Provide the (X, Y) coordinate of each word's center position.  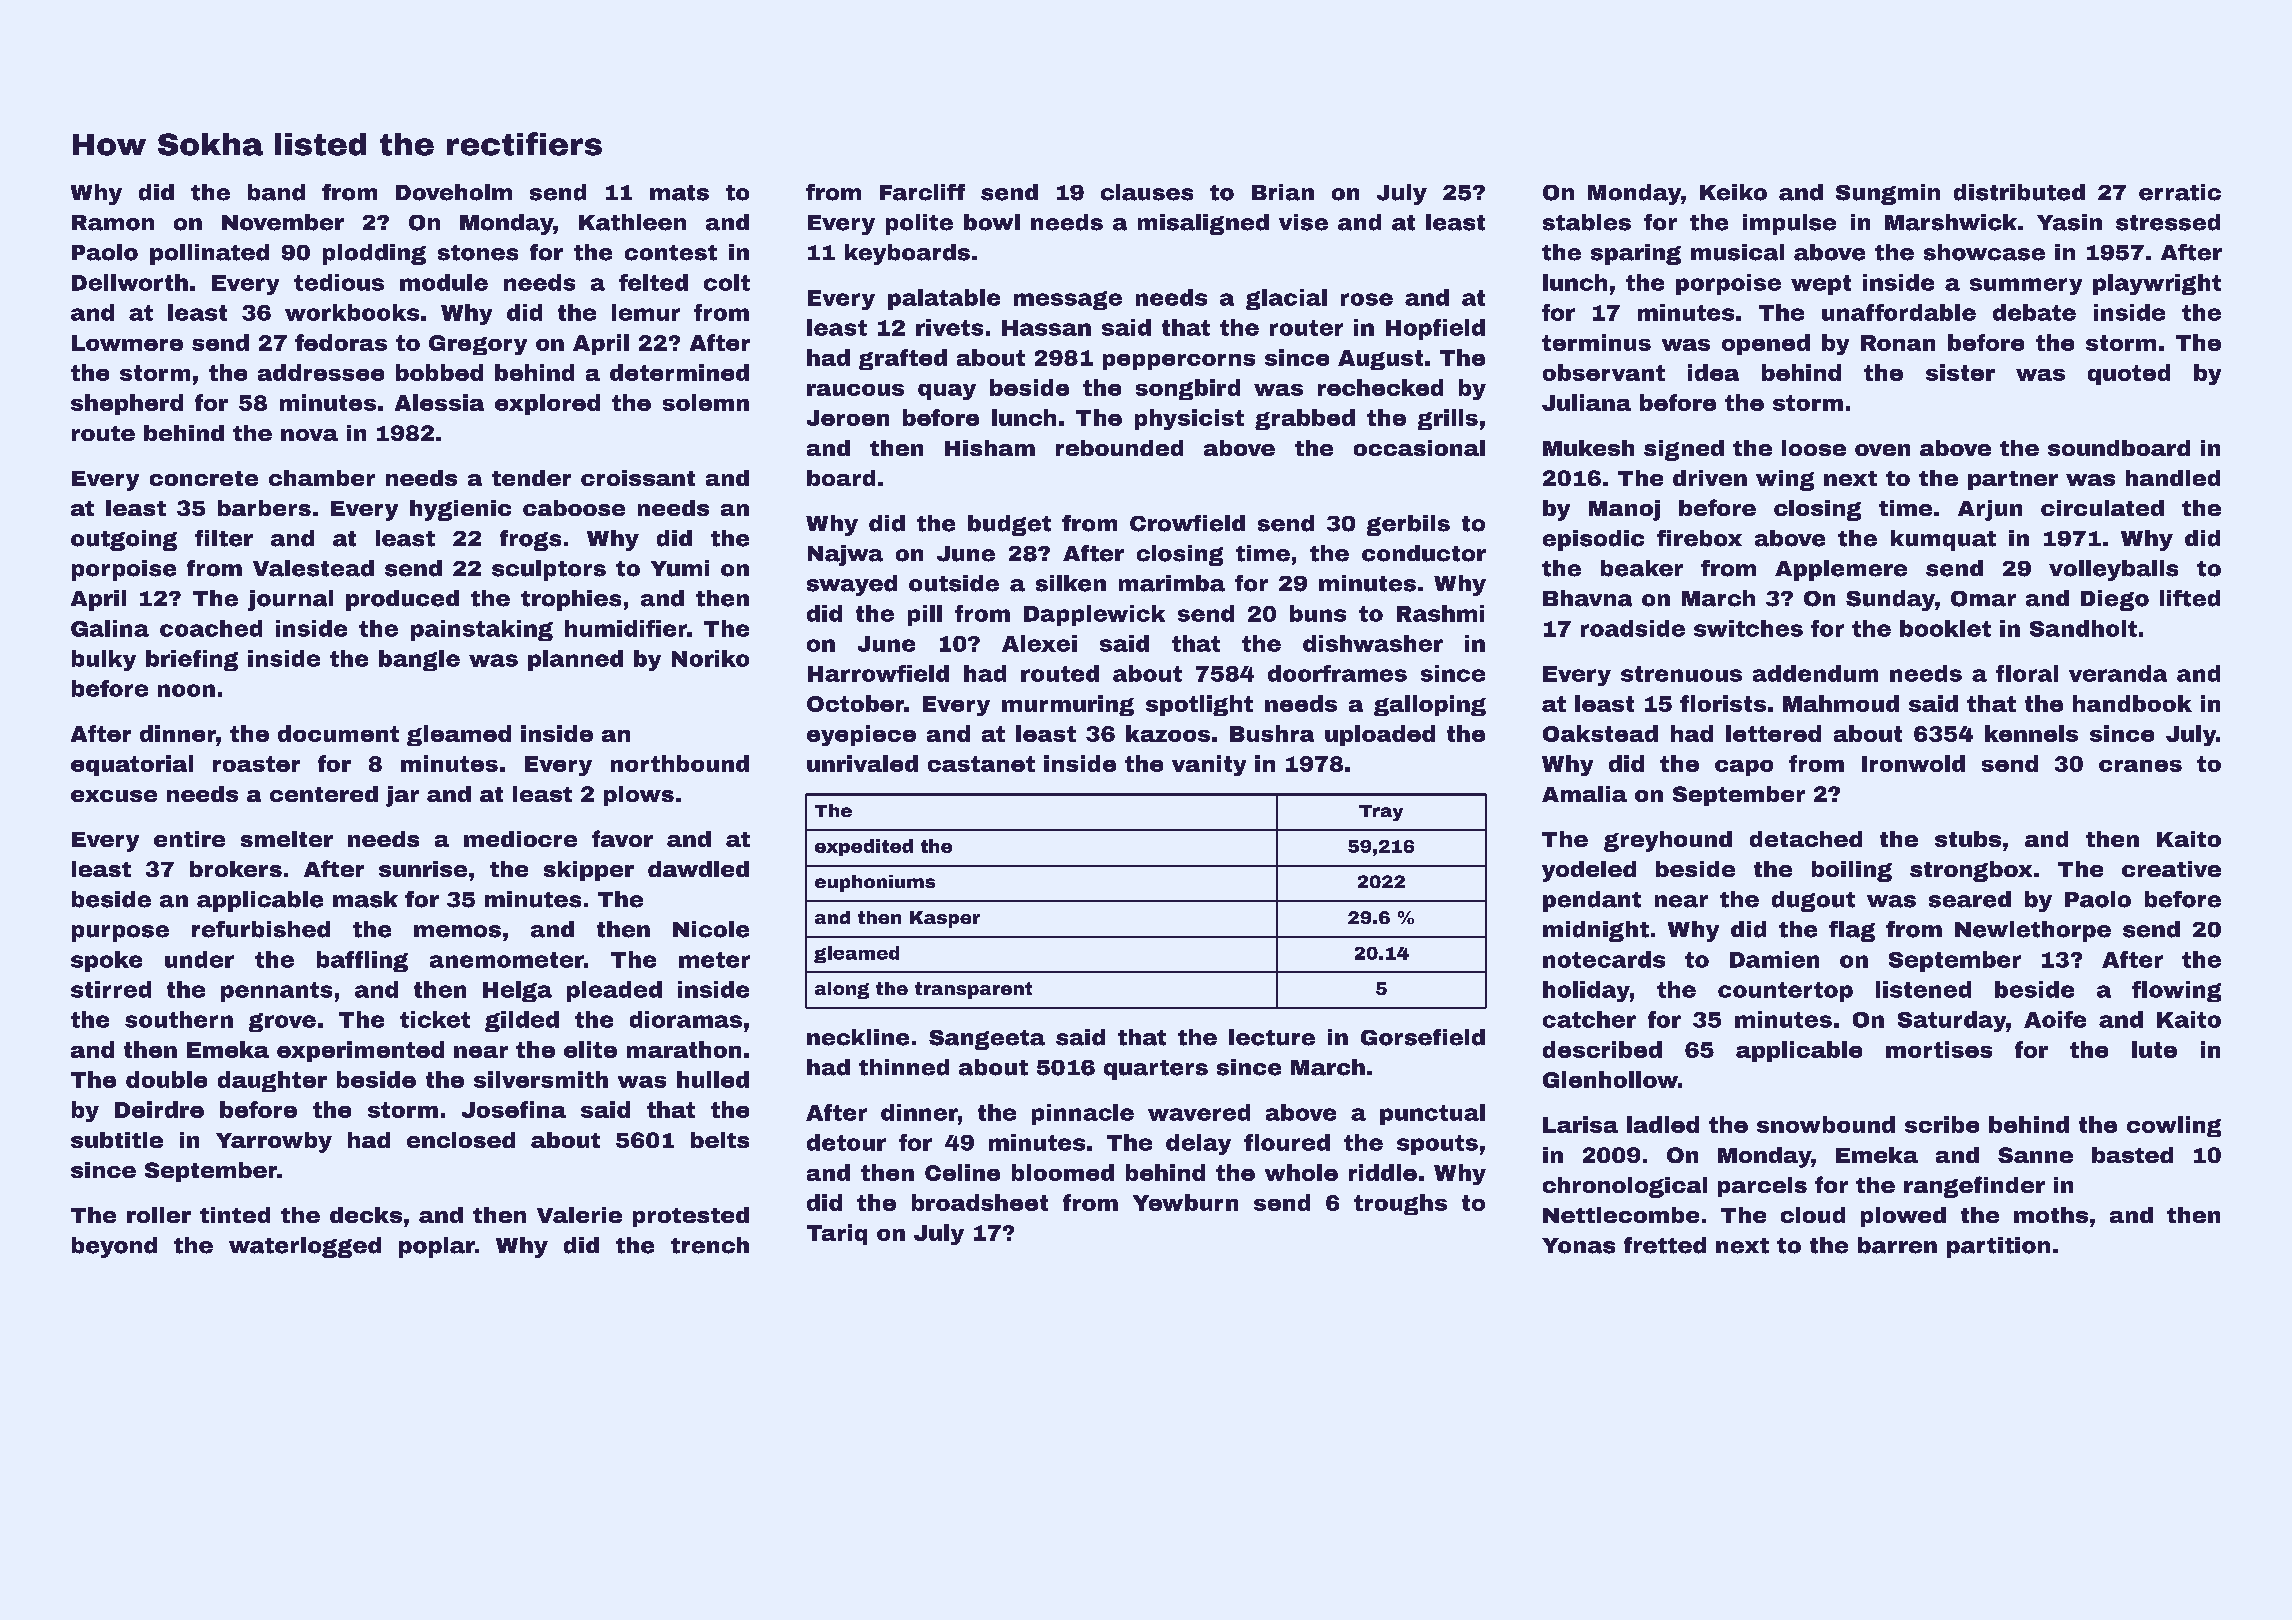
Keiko (1733, 192)
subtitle (117, 1140)
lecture (1272, 1037)
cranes (2140, 766)
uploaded (1380, 735)
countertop (1785, 992)
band (276, 192)
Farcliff (922, 192)
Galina (110, 628)
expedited (864, 847)
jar (402, 796)
